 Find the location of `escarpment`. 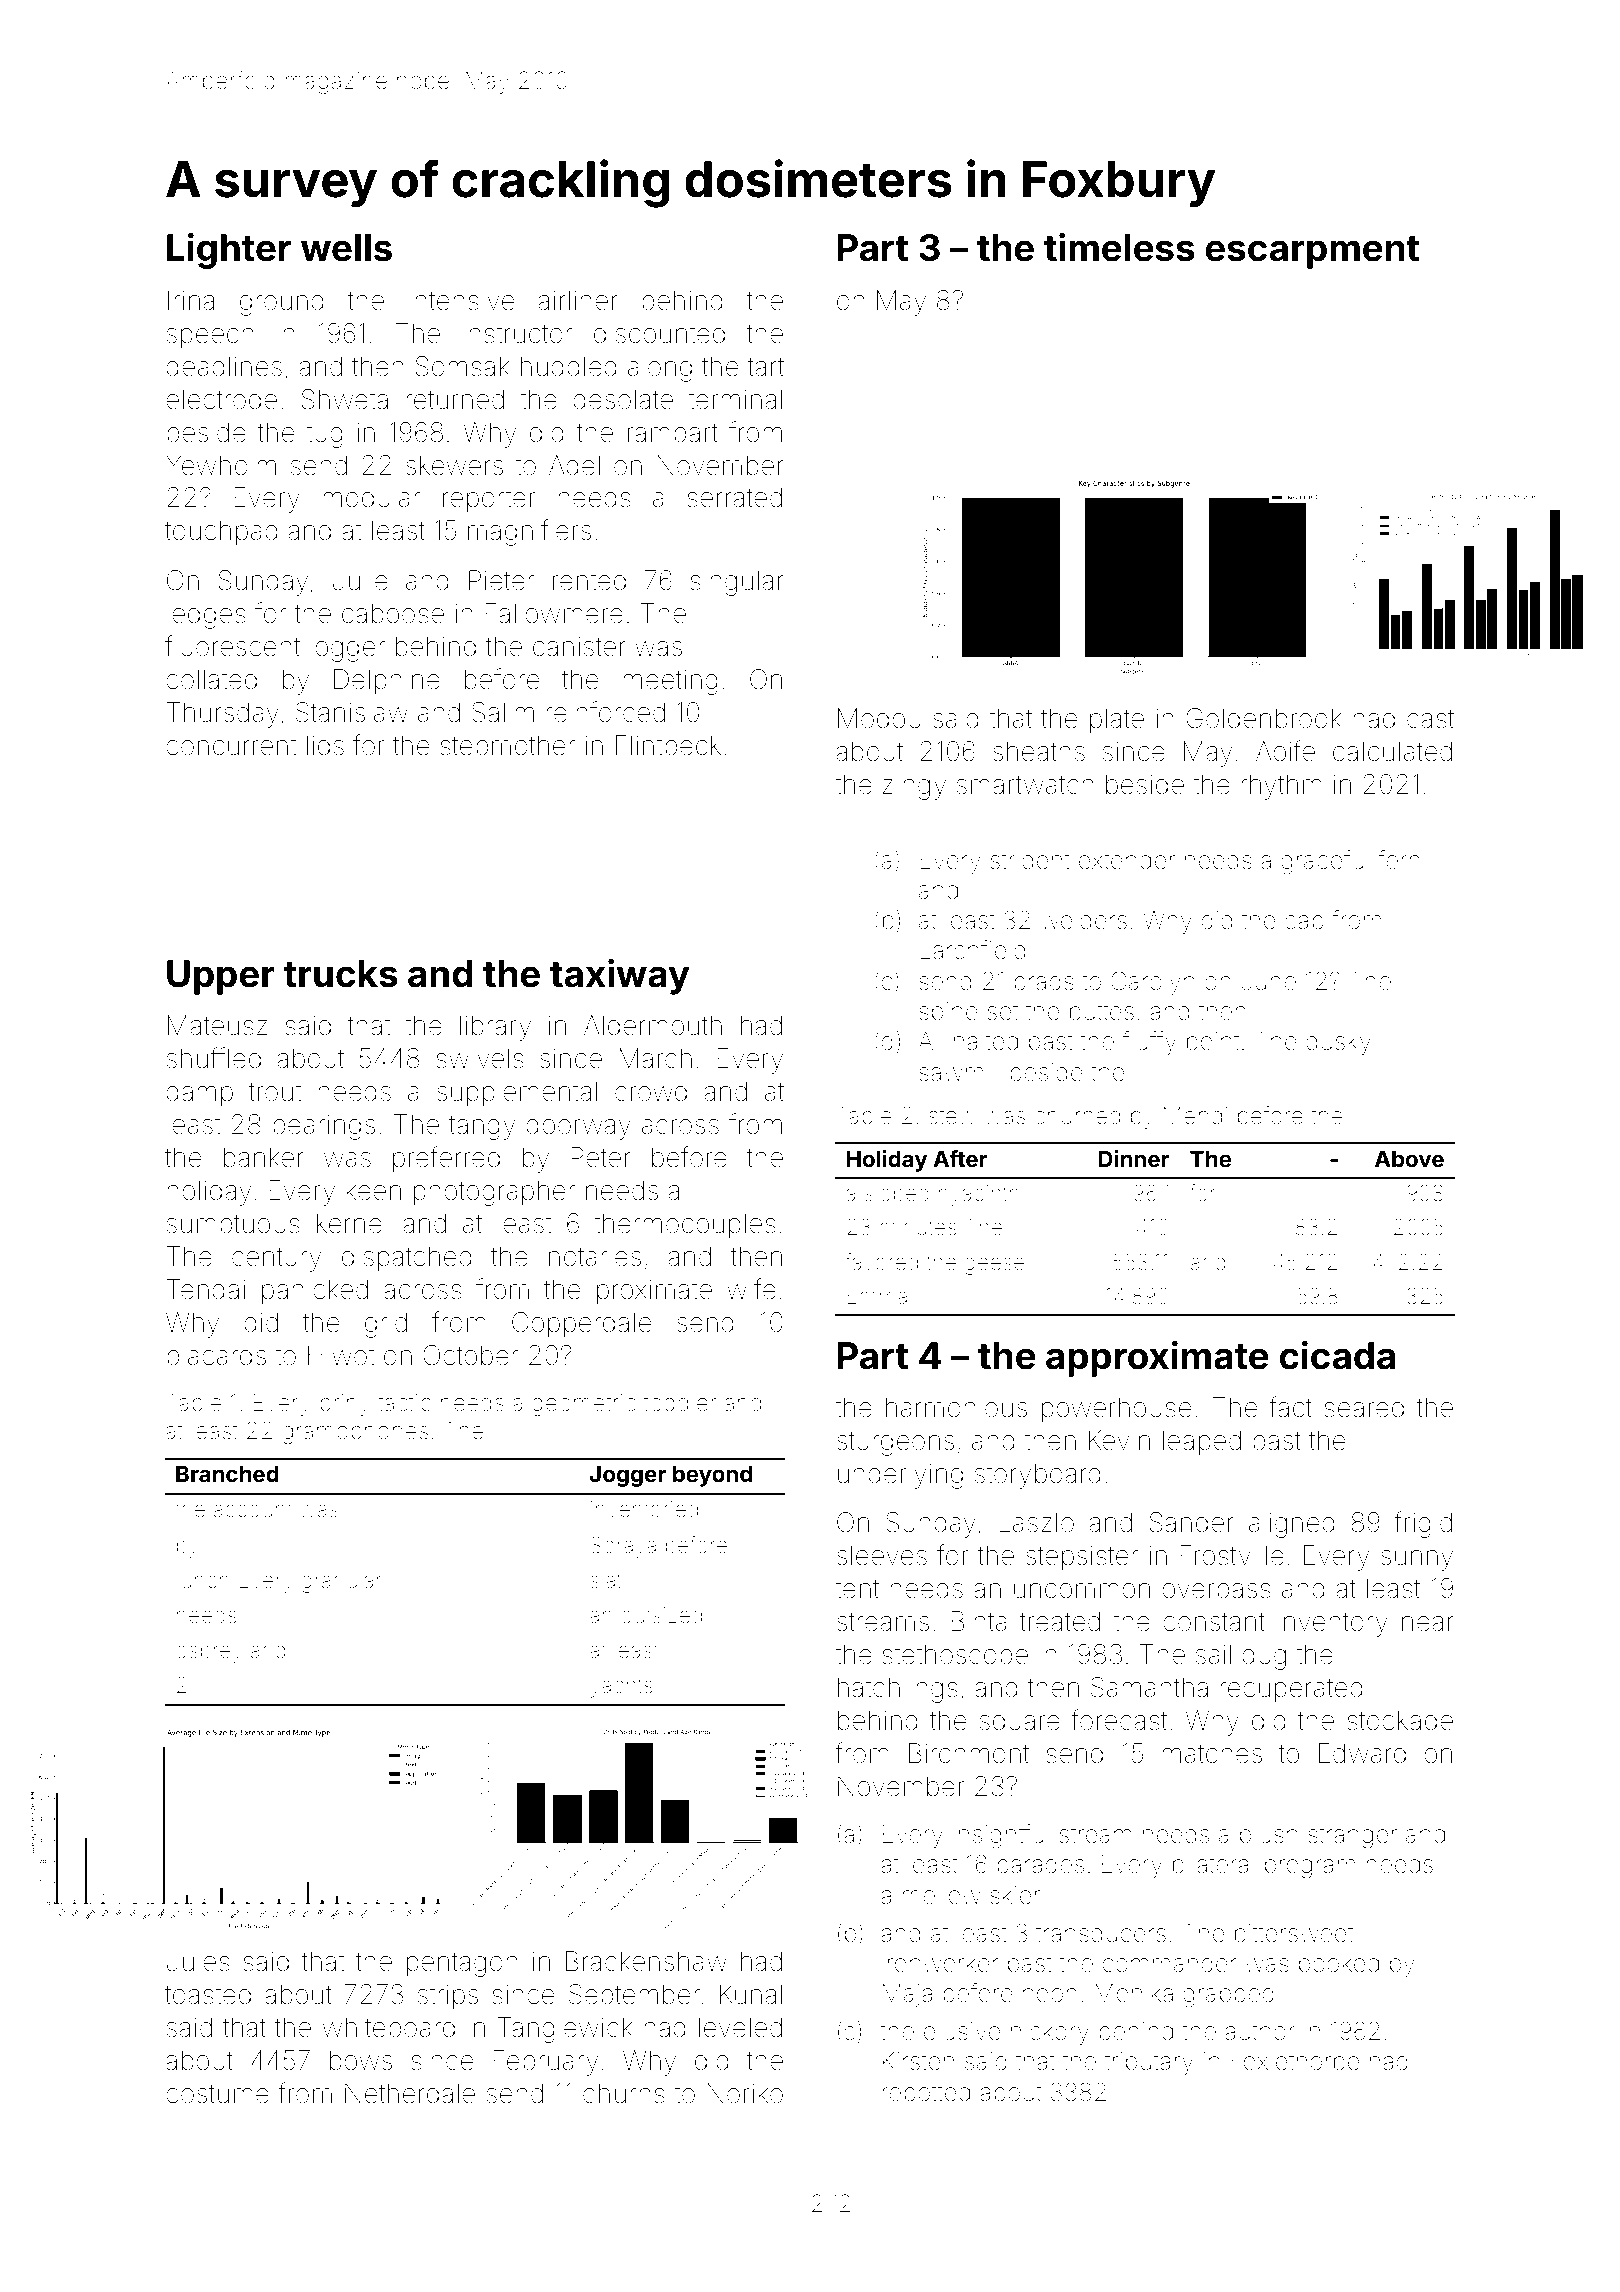

escarpment is located at coordinates (1312, 252).
